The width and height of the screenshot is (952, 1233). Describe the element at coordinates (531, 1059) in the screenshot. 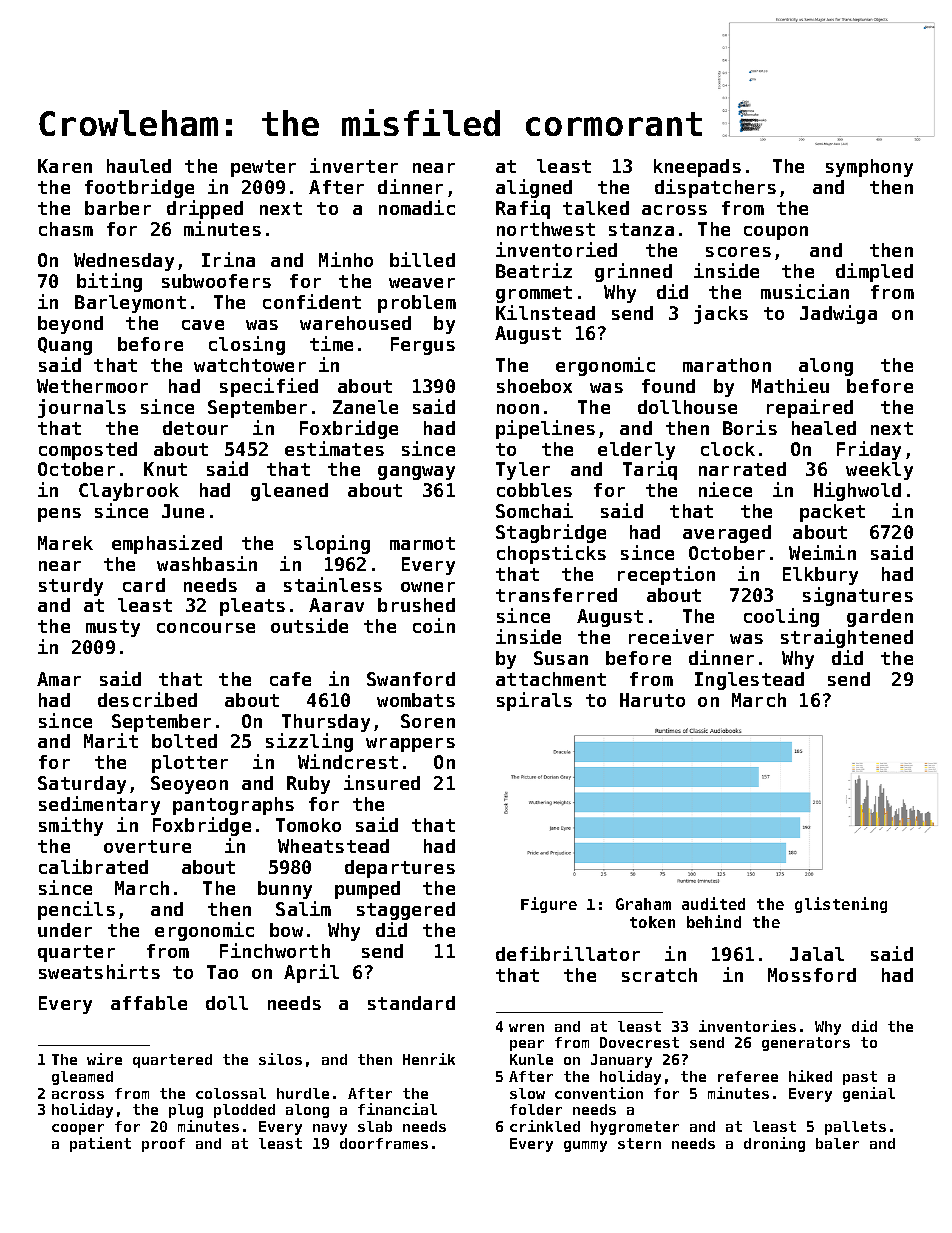

I see `Kunle` at that location.
